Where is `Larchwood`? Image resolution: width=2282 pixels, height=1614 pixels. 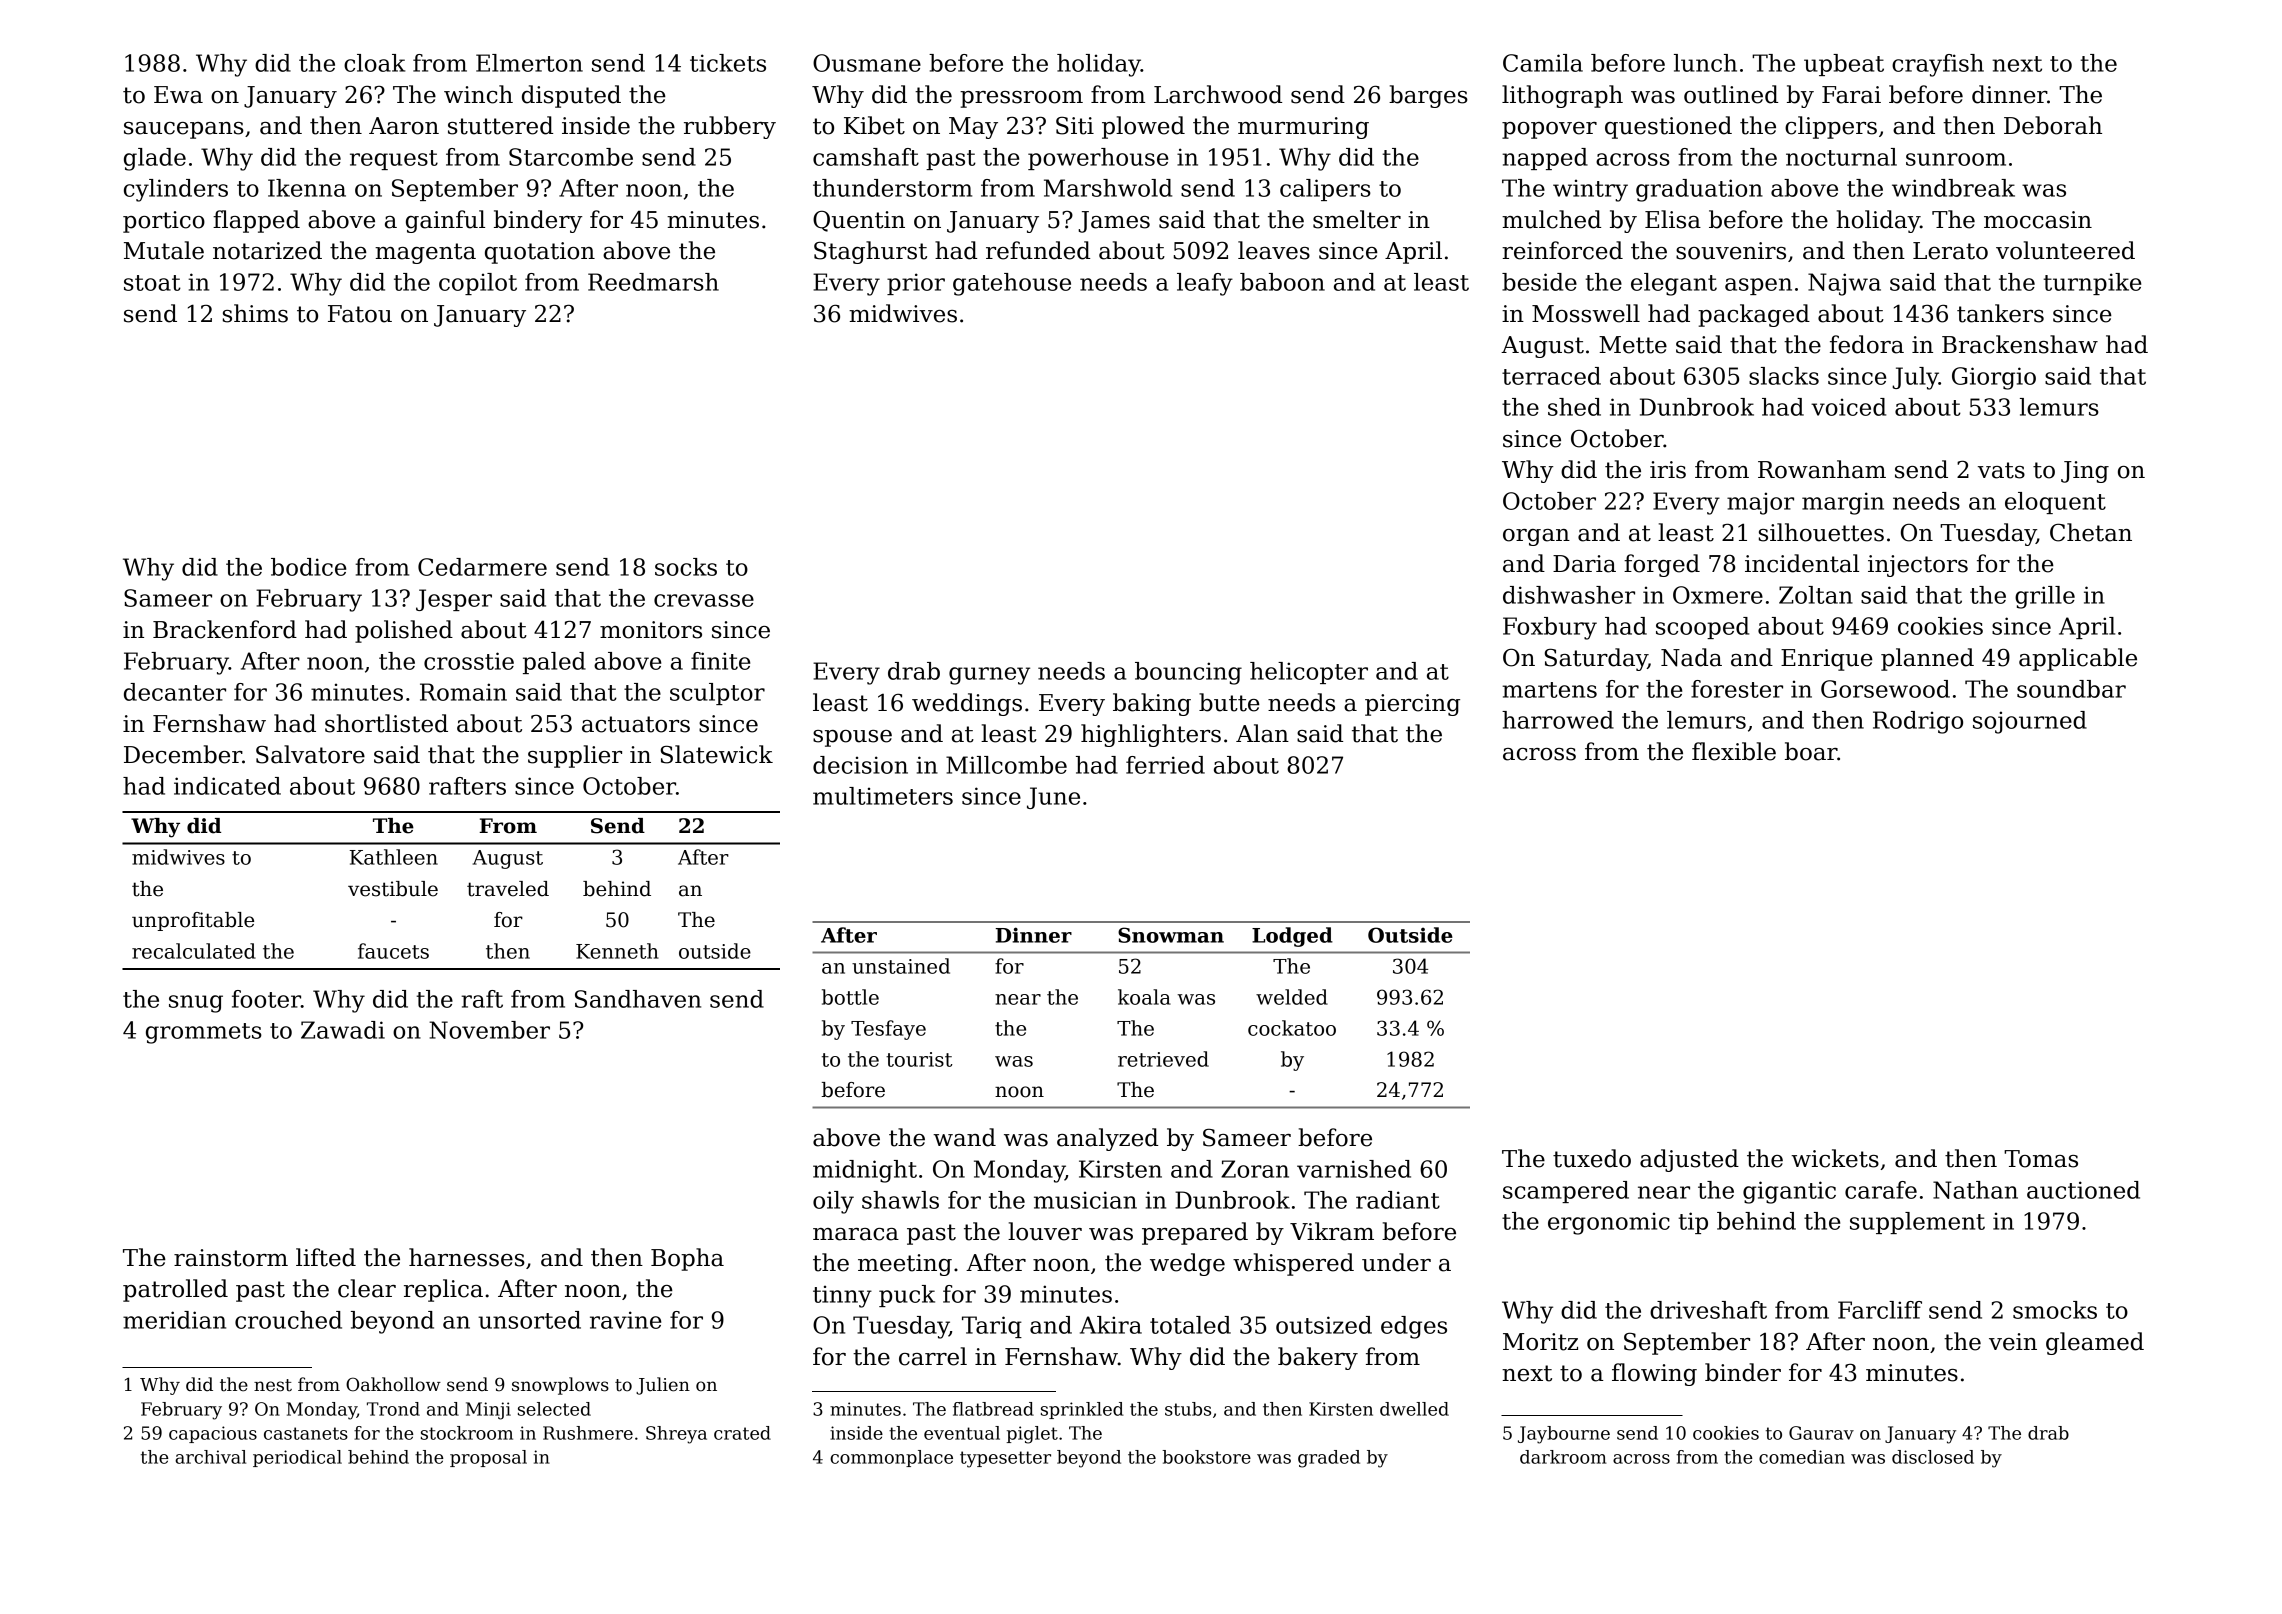
Larchwood is located at coordinates (1218, 94).
